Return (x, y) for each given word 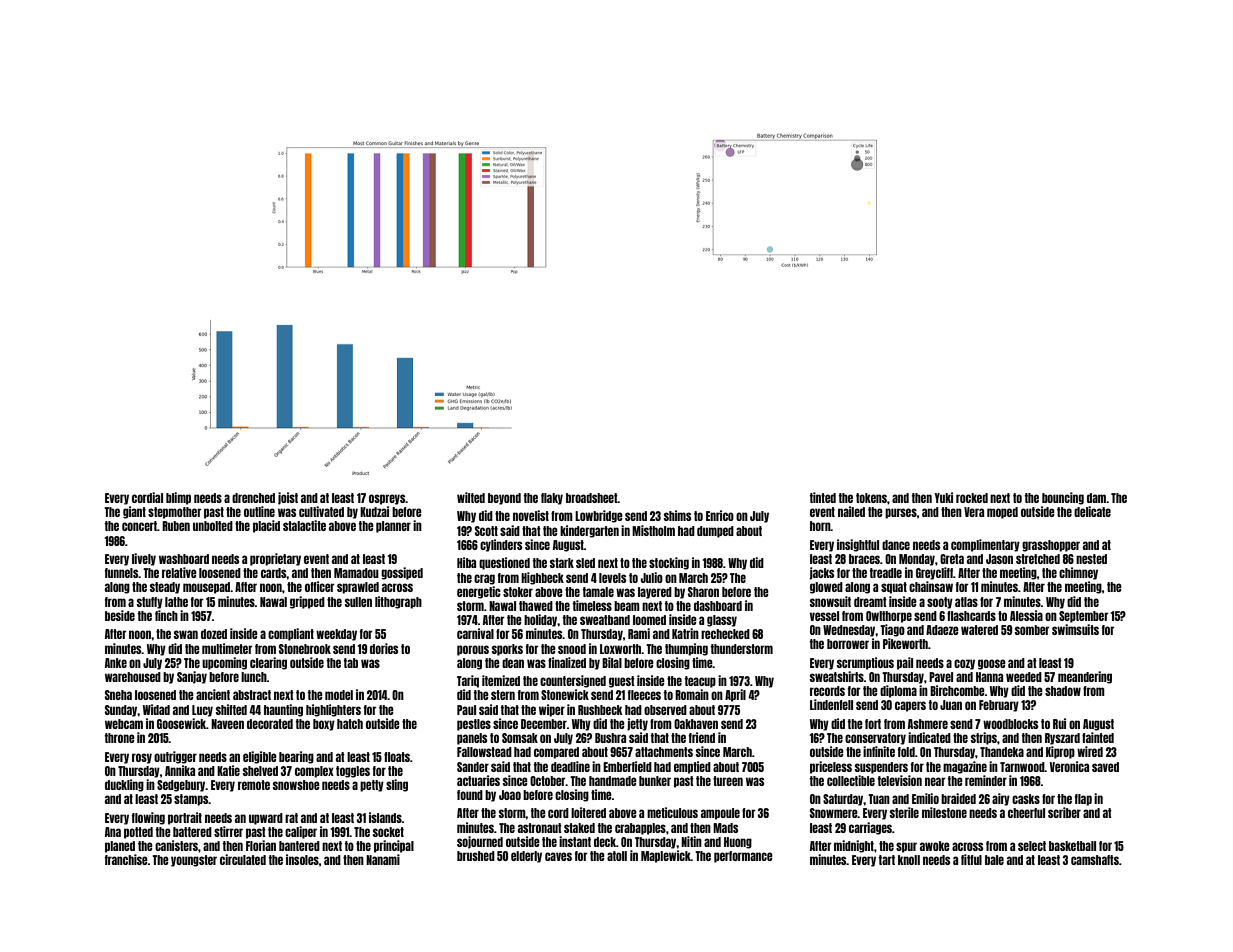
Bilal (612, 662)
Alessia (1026, 615)
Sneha (118, 695)
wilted (471, 497)
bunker (655, 781)
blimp (178, 498)
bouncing (1063, 498)
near (935, 781)
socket (388, 832)
